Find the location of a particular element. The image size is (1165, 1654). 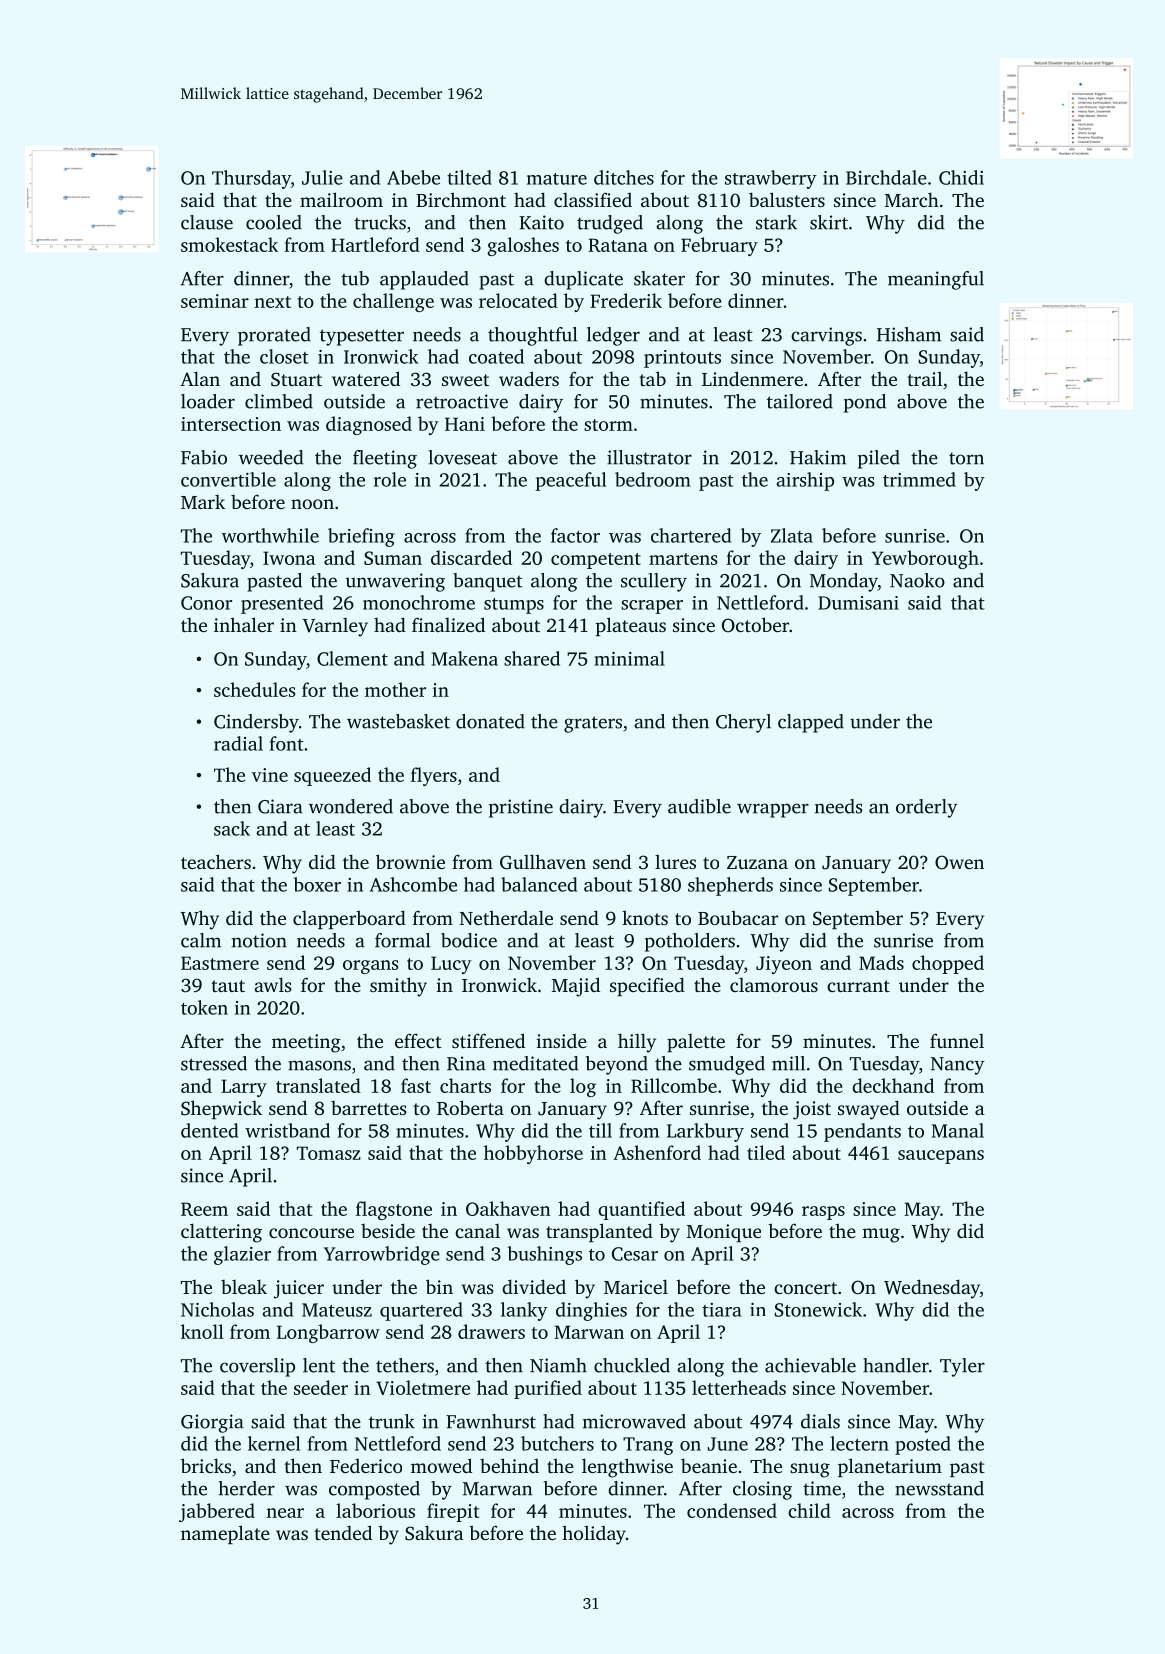

Birchdale is located at coordinates (886, 177).
